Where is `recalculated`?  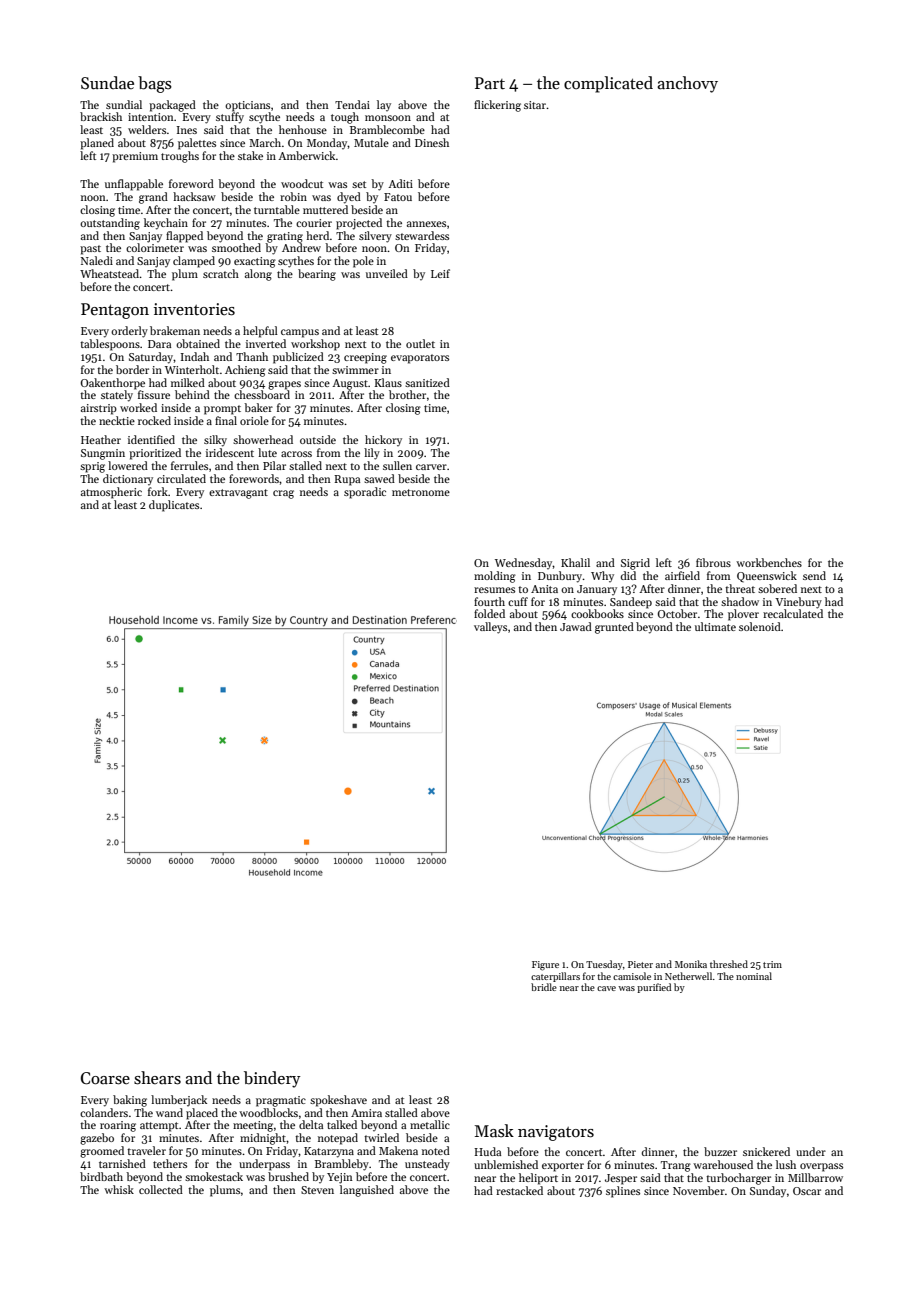 recalculated is located at coordinates (793, 613).
